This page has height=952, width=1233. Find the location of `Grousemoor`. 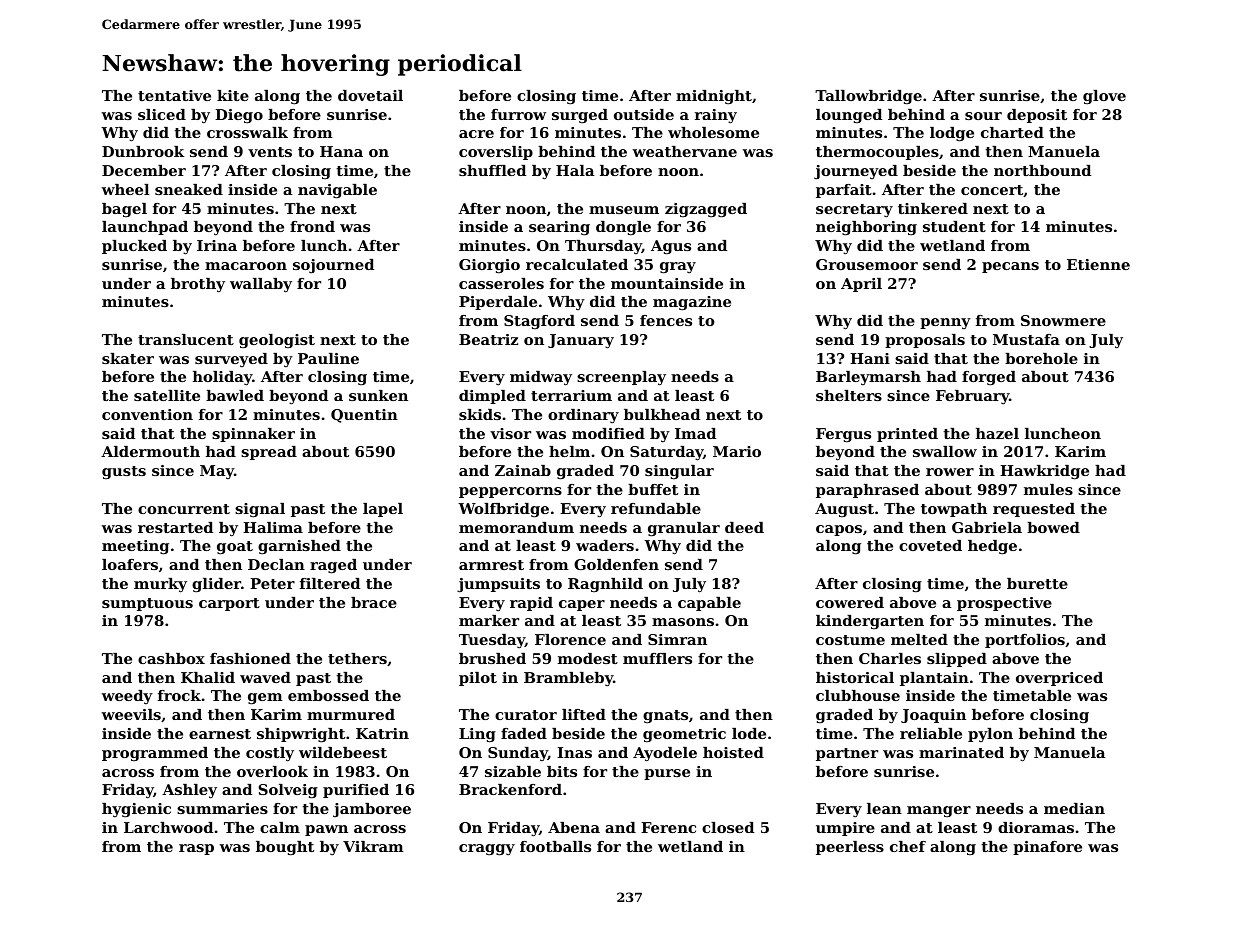

Grousemoor is located at coordinates (867, 264).
